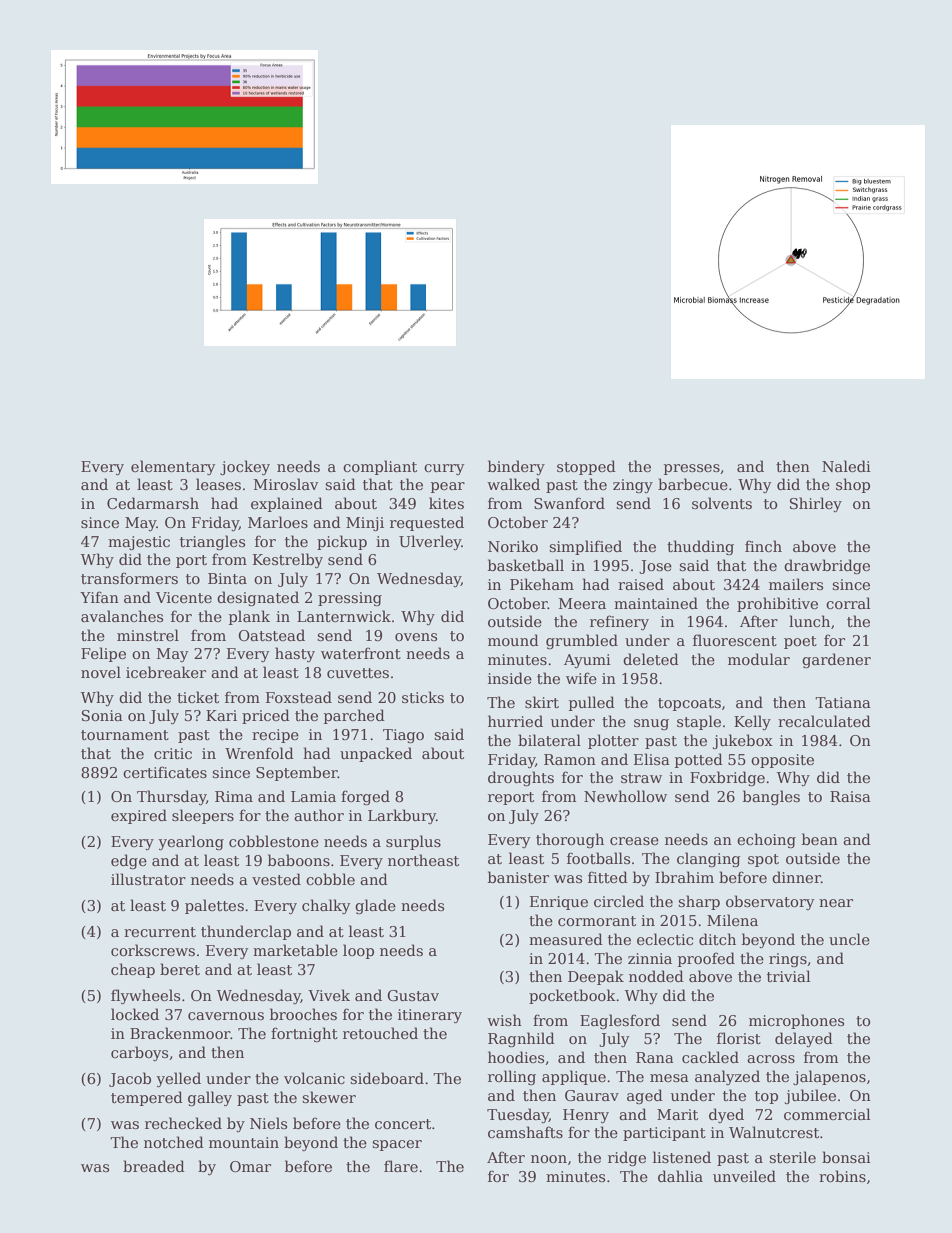 The height and width of the screenshot is (1233, 952). What do you see at coordinates (526, 565) in the screenshot?
I see `basketball` at bounding box center [526, 565].
